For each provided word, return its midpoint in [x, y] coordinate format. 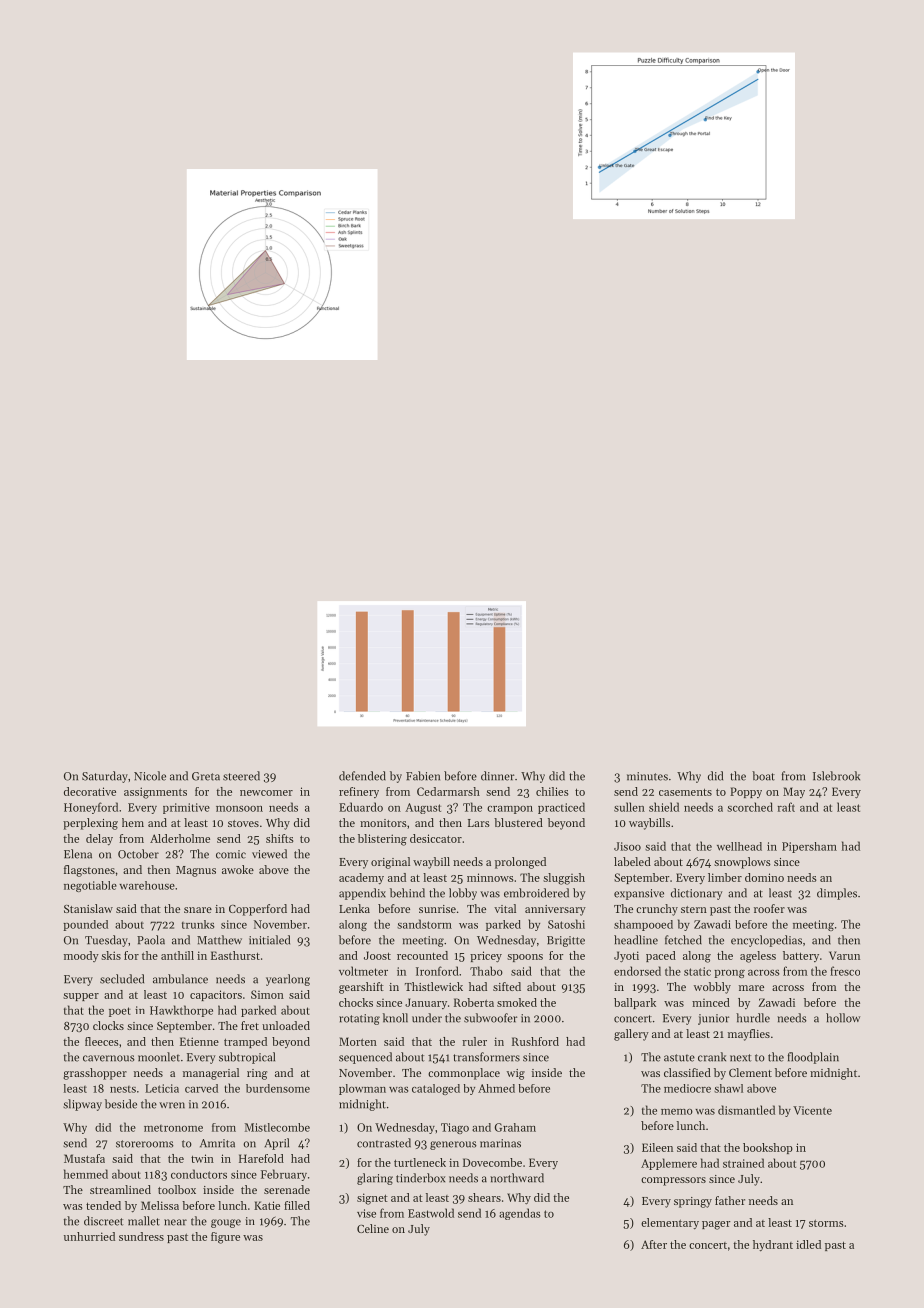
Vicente [812, 1110]
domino [764, 877]
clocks [108, 1025]
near [175, 1222]
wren [172, 1105]
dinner [497, 776]
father [730, 1200]
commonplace [464, 1074]
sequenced [365, 1058]
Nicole [150, 776]
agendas [519, 1214]
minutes [647, 776]
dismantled [746, 1110]
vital [505, 908]
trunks [198, 924]
